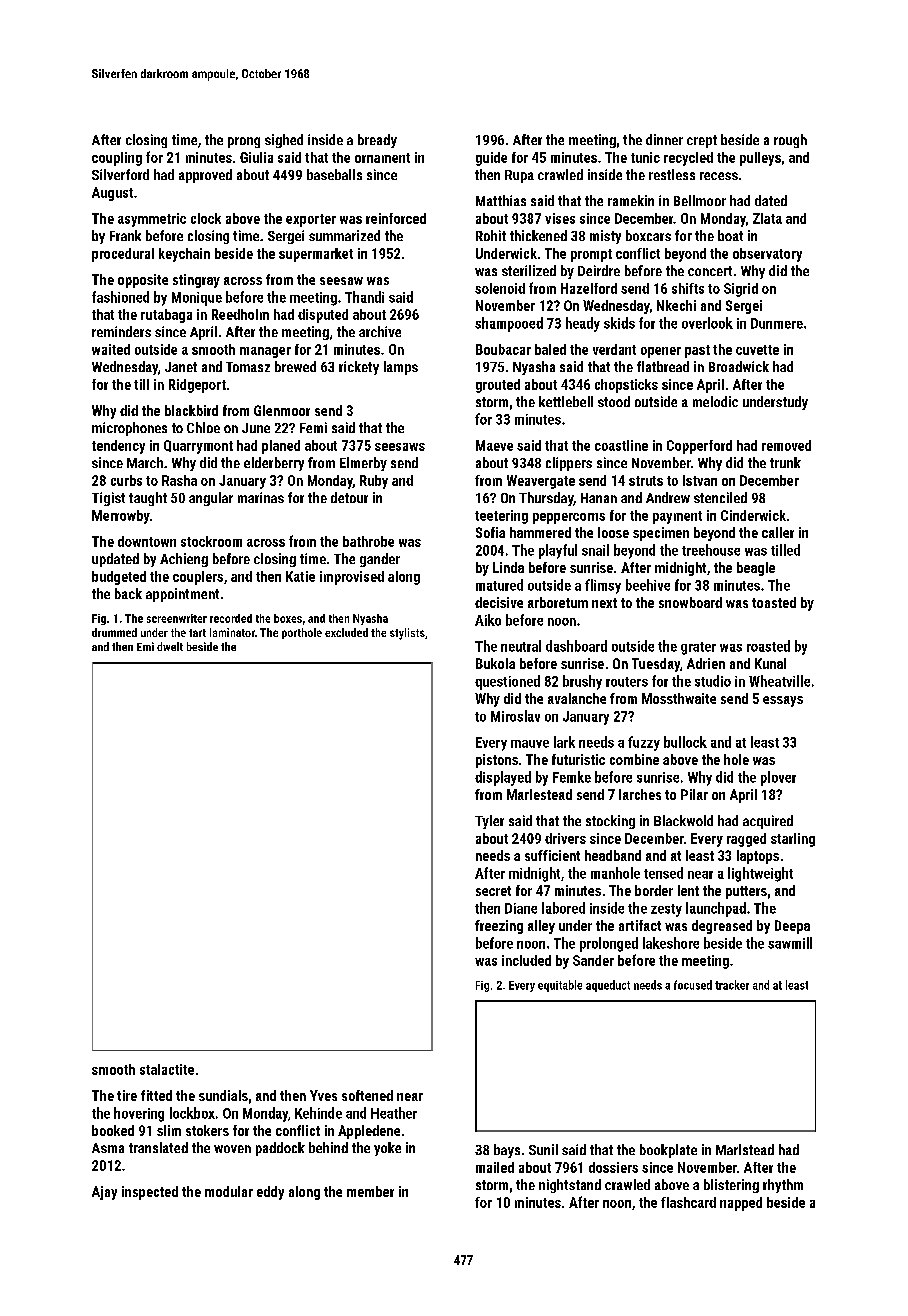 The height and width of the image is (1316, 908). Describe the element at coordinates (493, 891) in the image. I see `secret` at that location.
